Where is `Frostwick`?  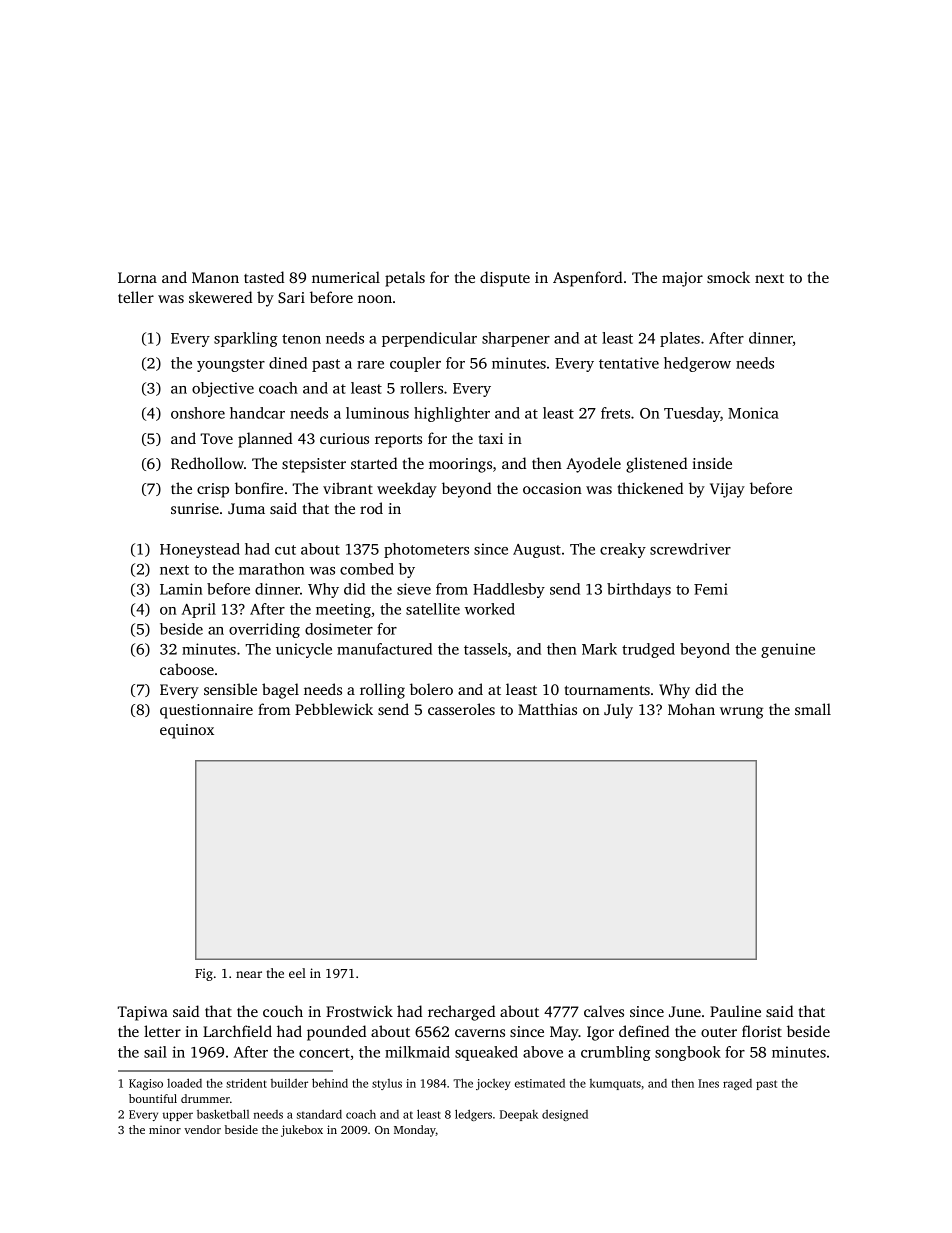
Frostwick is located at coordinates (359, 1011).
